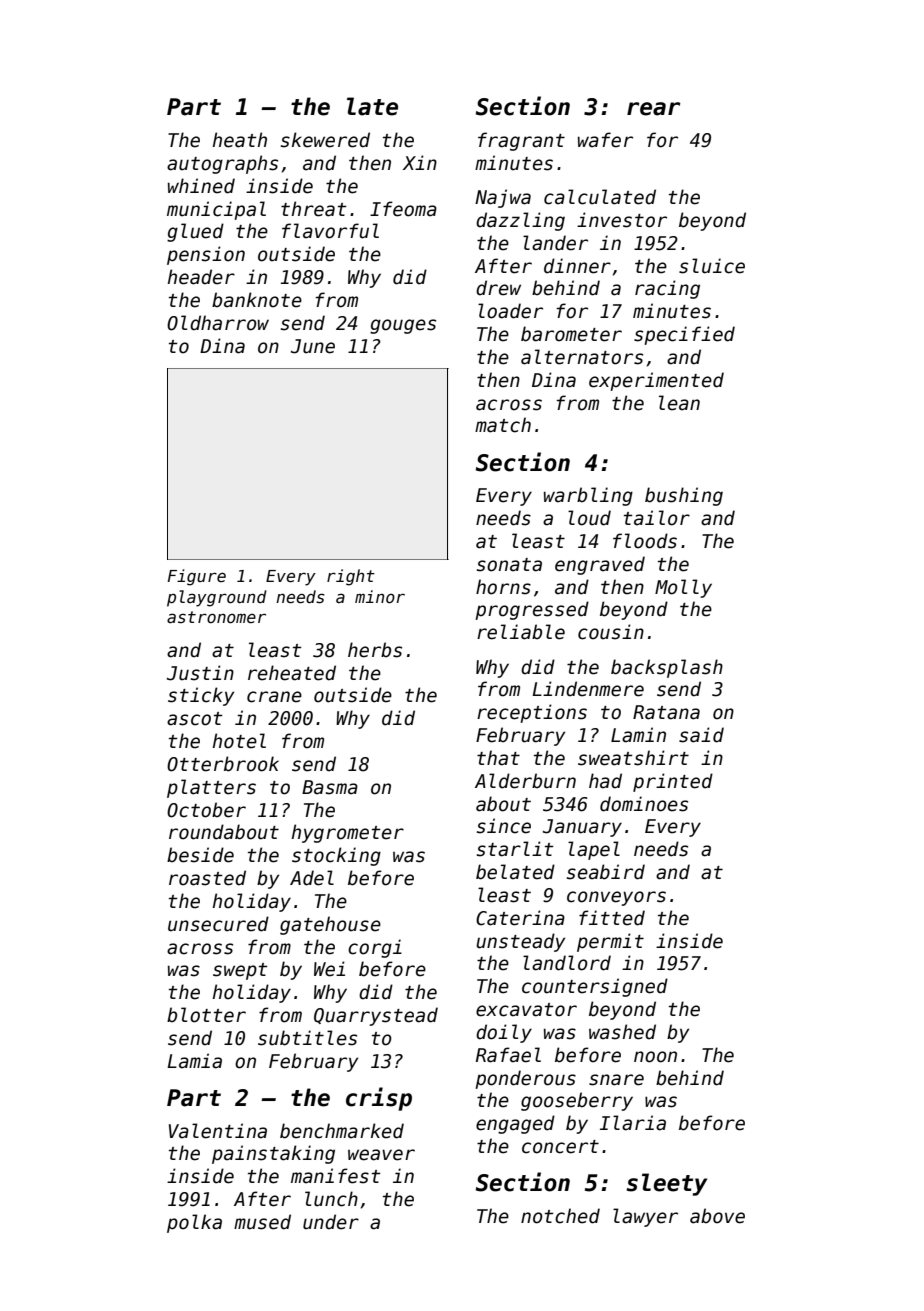  Describe the element at coordinates (653, 109) in the page. I see `rear` at that location.
